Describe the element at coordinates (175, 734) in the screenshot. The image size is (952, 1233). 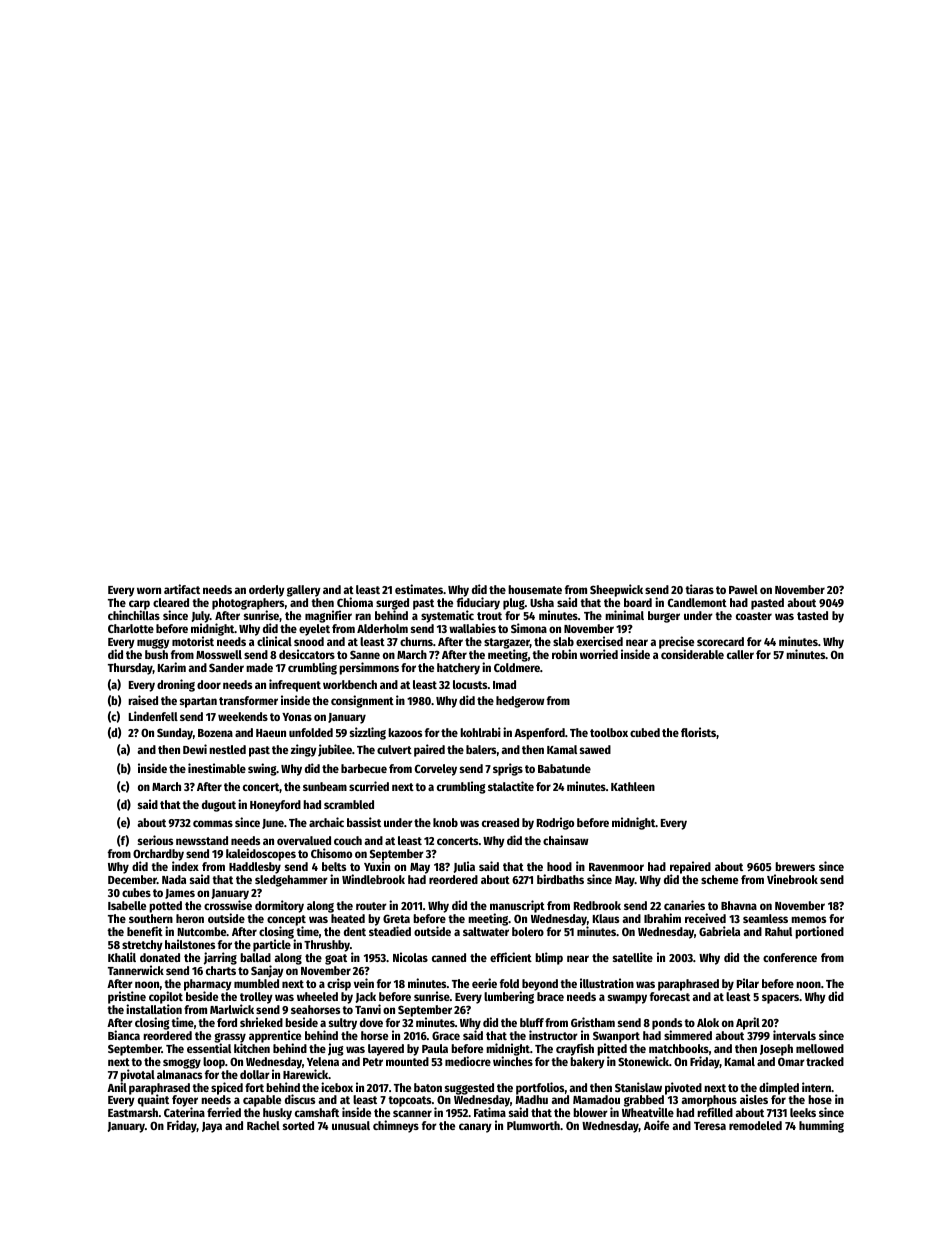
I see `Sunday` at that location.
